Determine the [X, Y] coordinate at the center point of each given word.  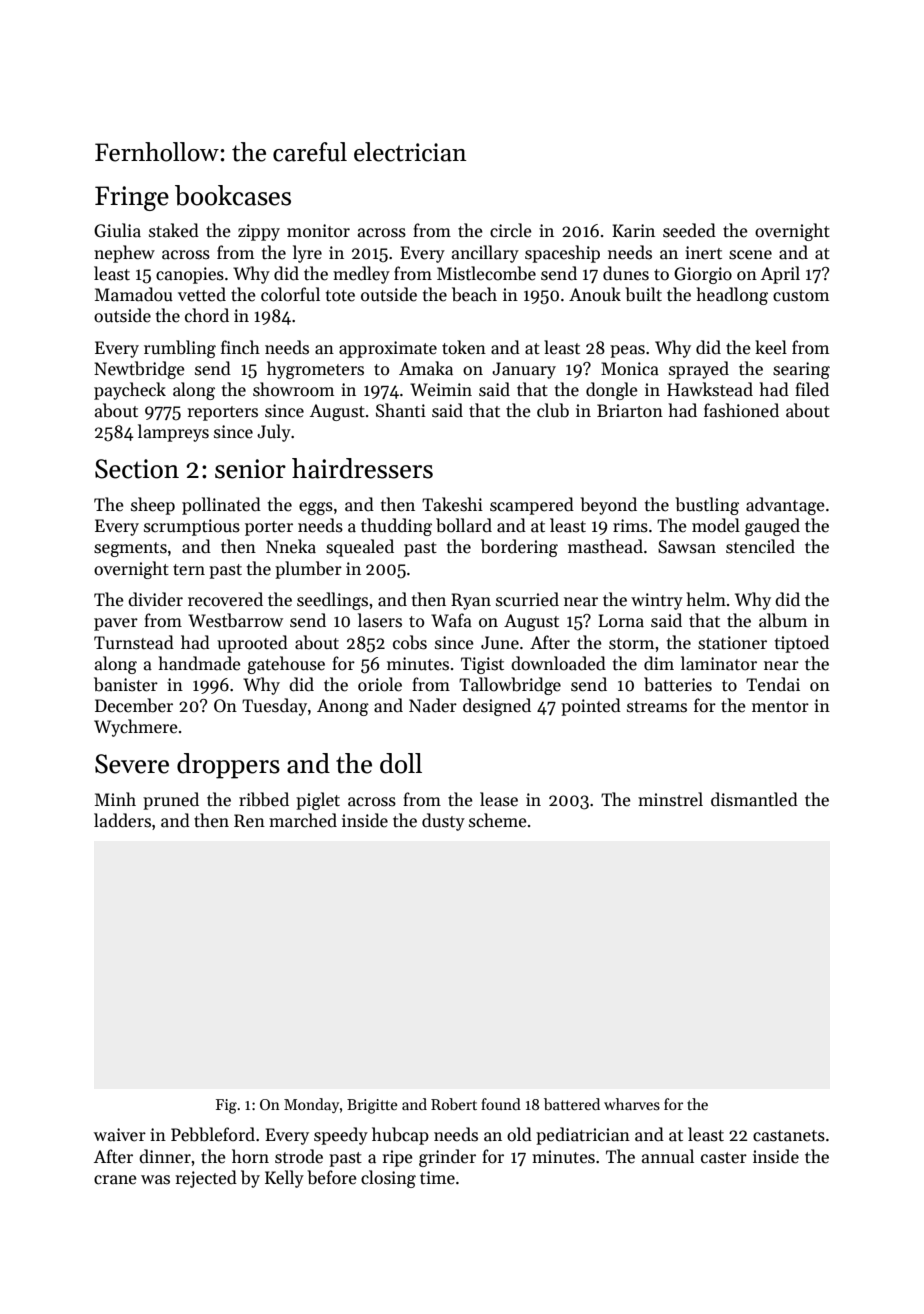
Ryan [471, 601]
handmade [199, 663]
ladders [122, 820]
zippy [259, 232]
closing [388, 1179]
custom [801, 296]
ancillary [485, 254]
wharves [632, 1104]
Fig [226, 1106]
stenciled [760, 546]
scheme [498, 820]
